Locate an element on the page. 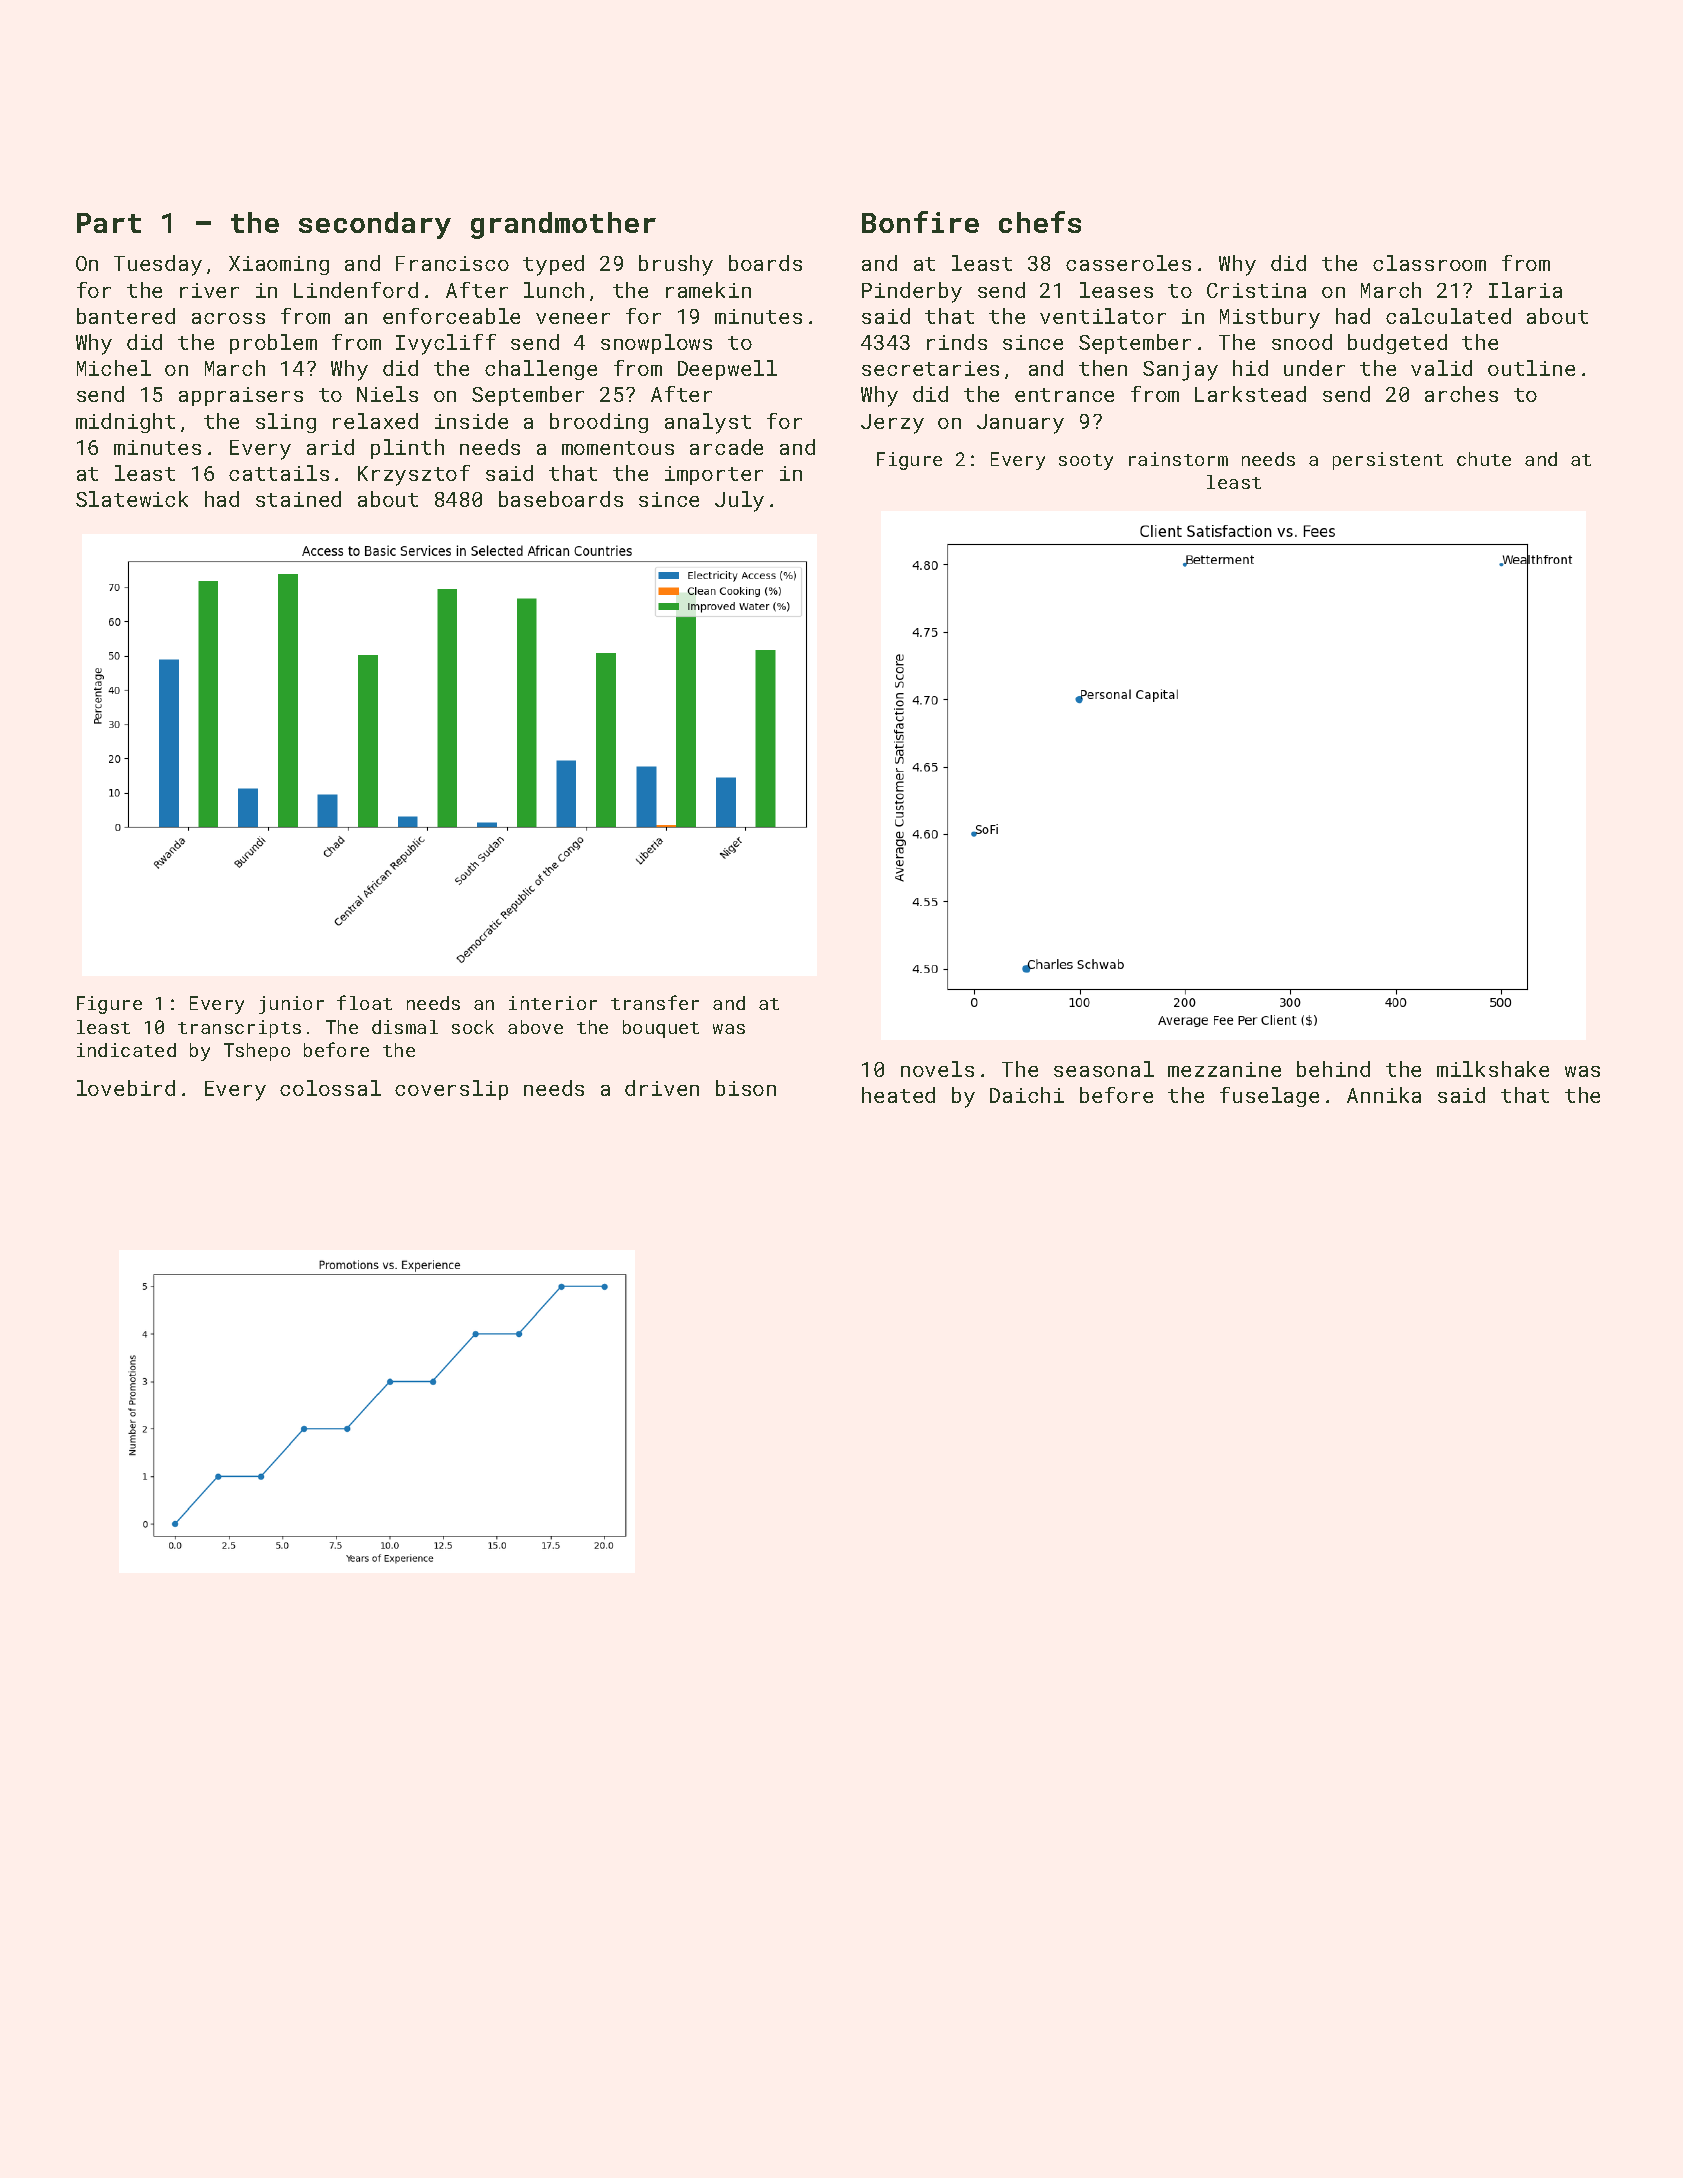 Image resolution: width=1683 pixels, height=2178 pixels. chefs is located at coordinates (1040, 222).
